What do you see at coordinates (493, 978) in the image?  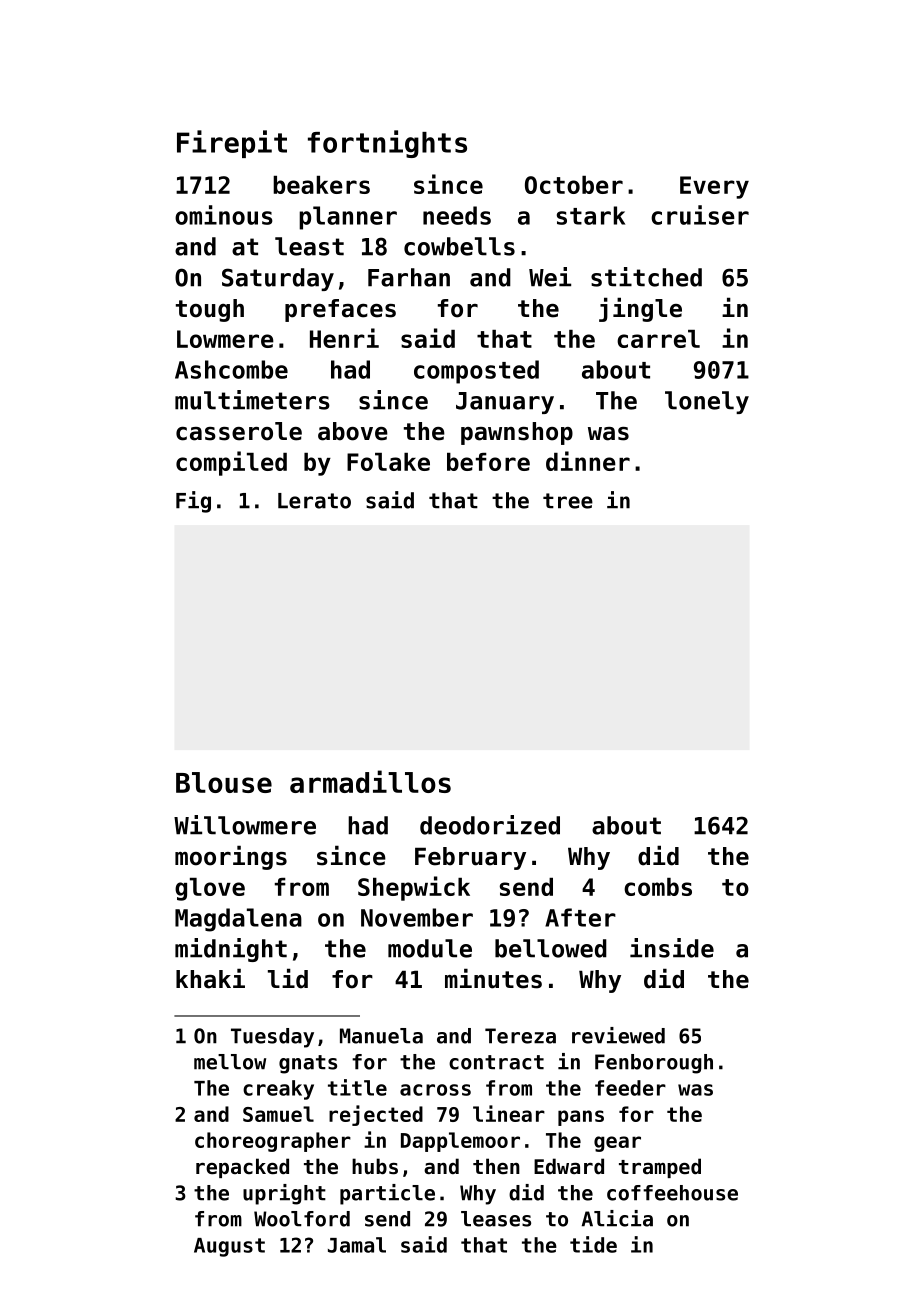 I see `minutes` at bounding box center [493, 978].
